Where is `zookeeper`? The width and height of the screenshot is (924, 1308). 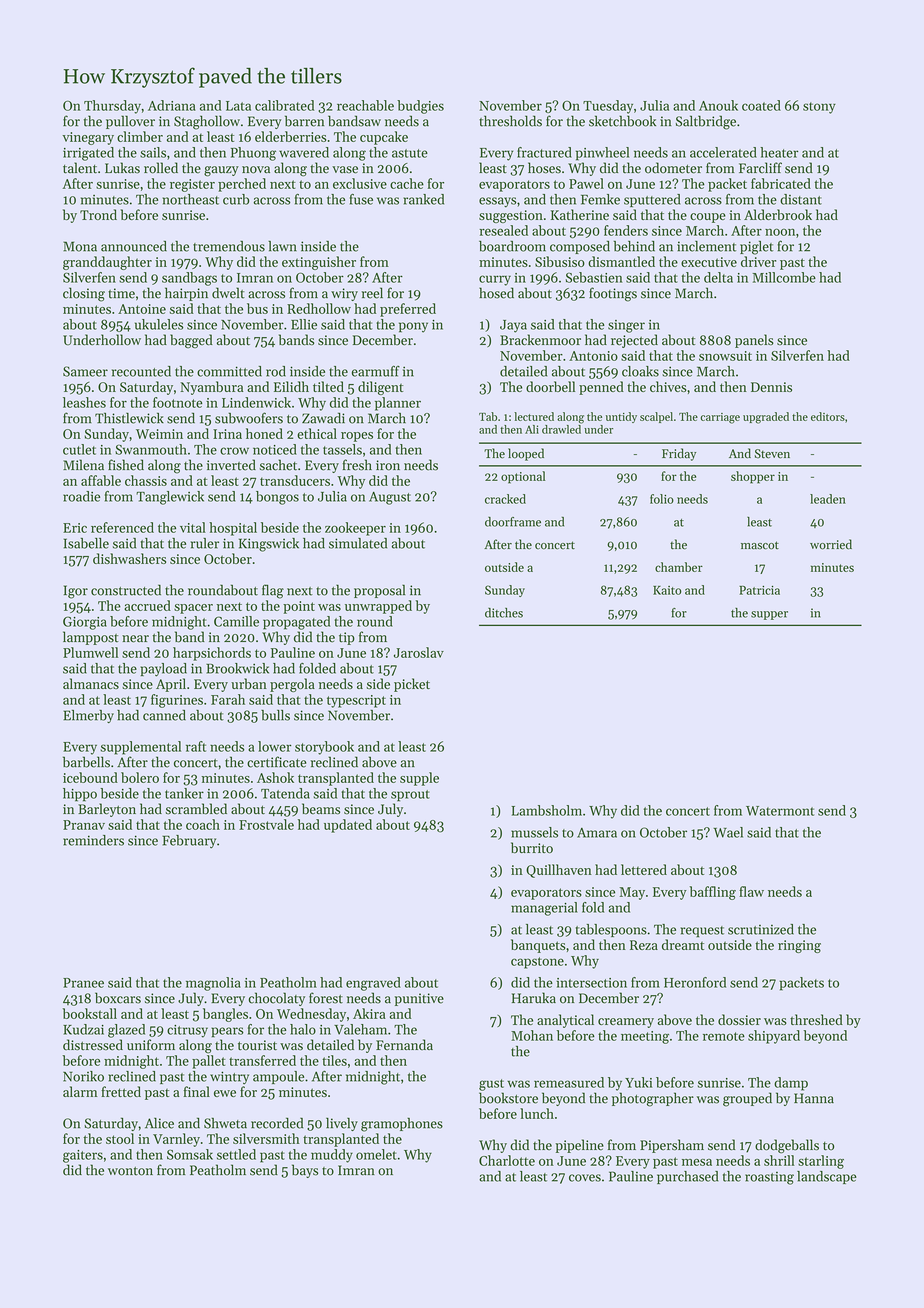
zookeeper is located at coordinates (355, 529).
